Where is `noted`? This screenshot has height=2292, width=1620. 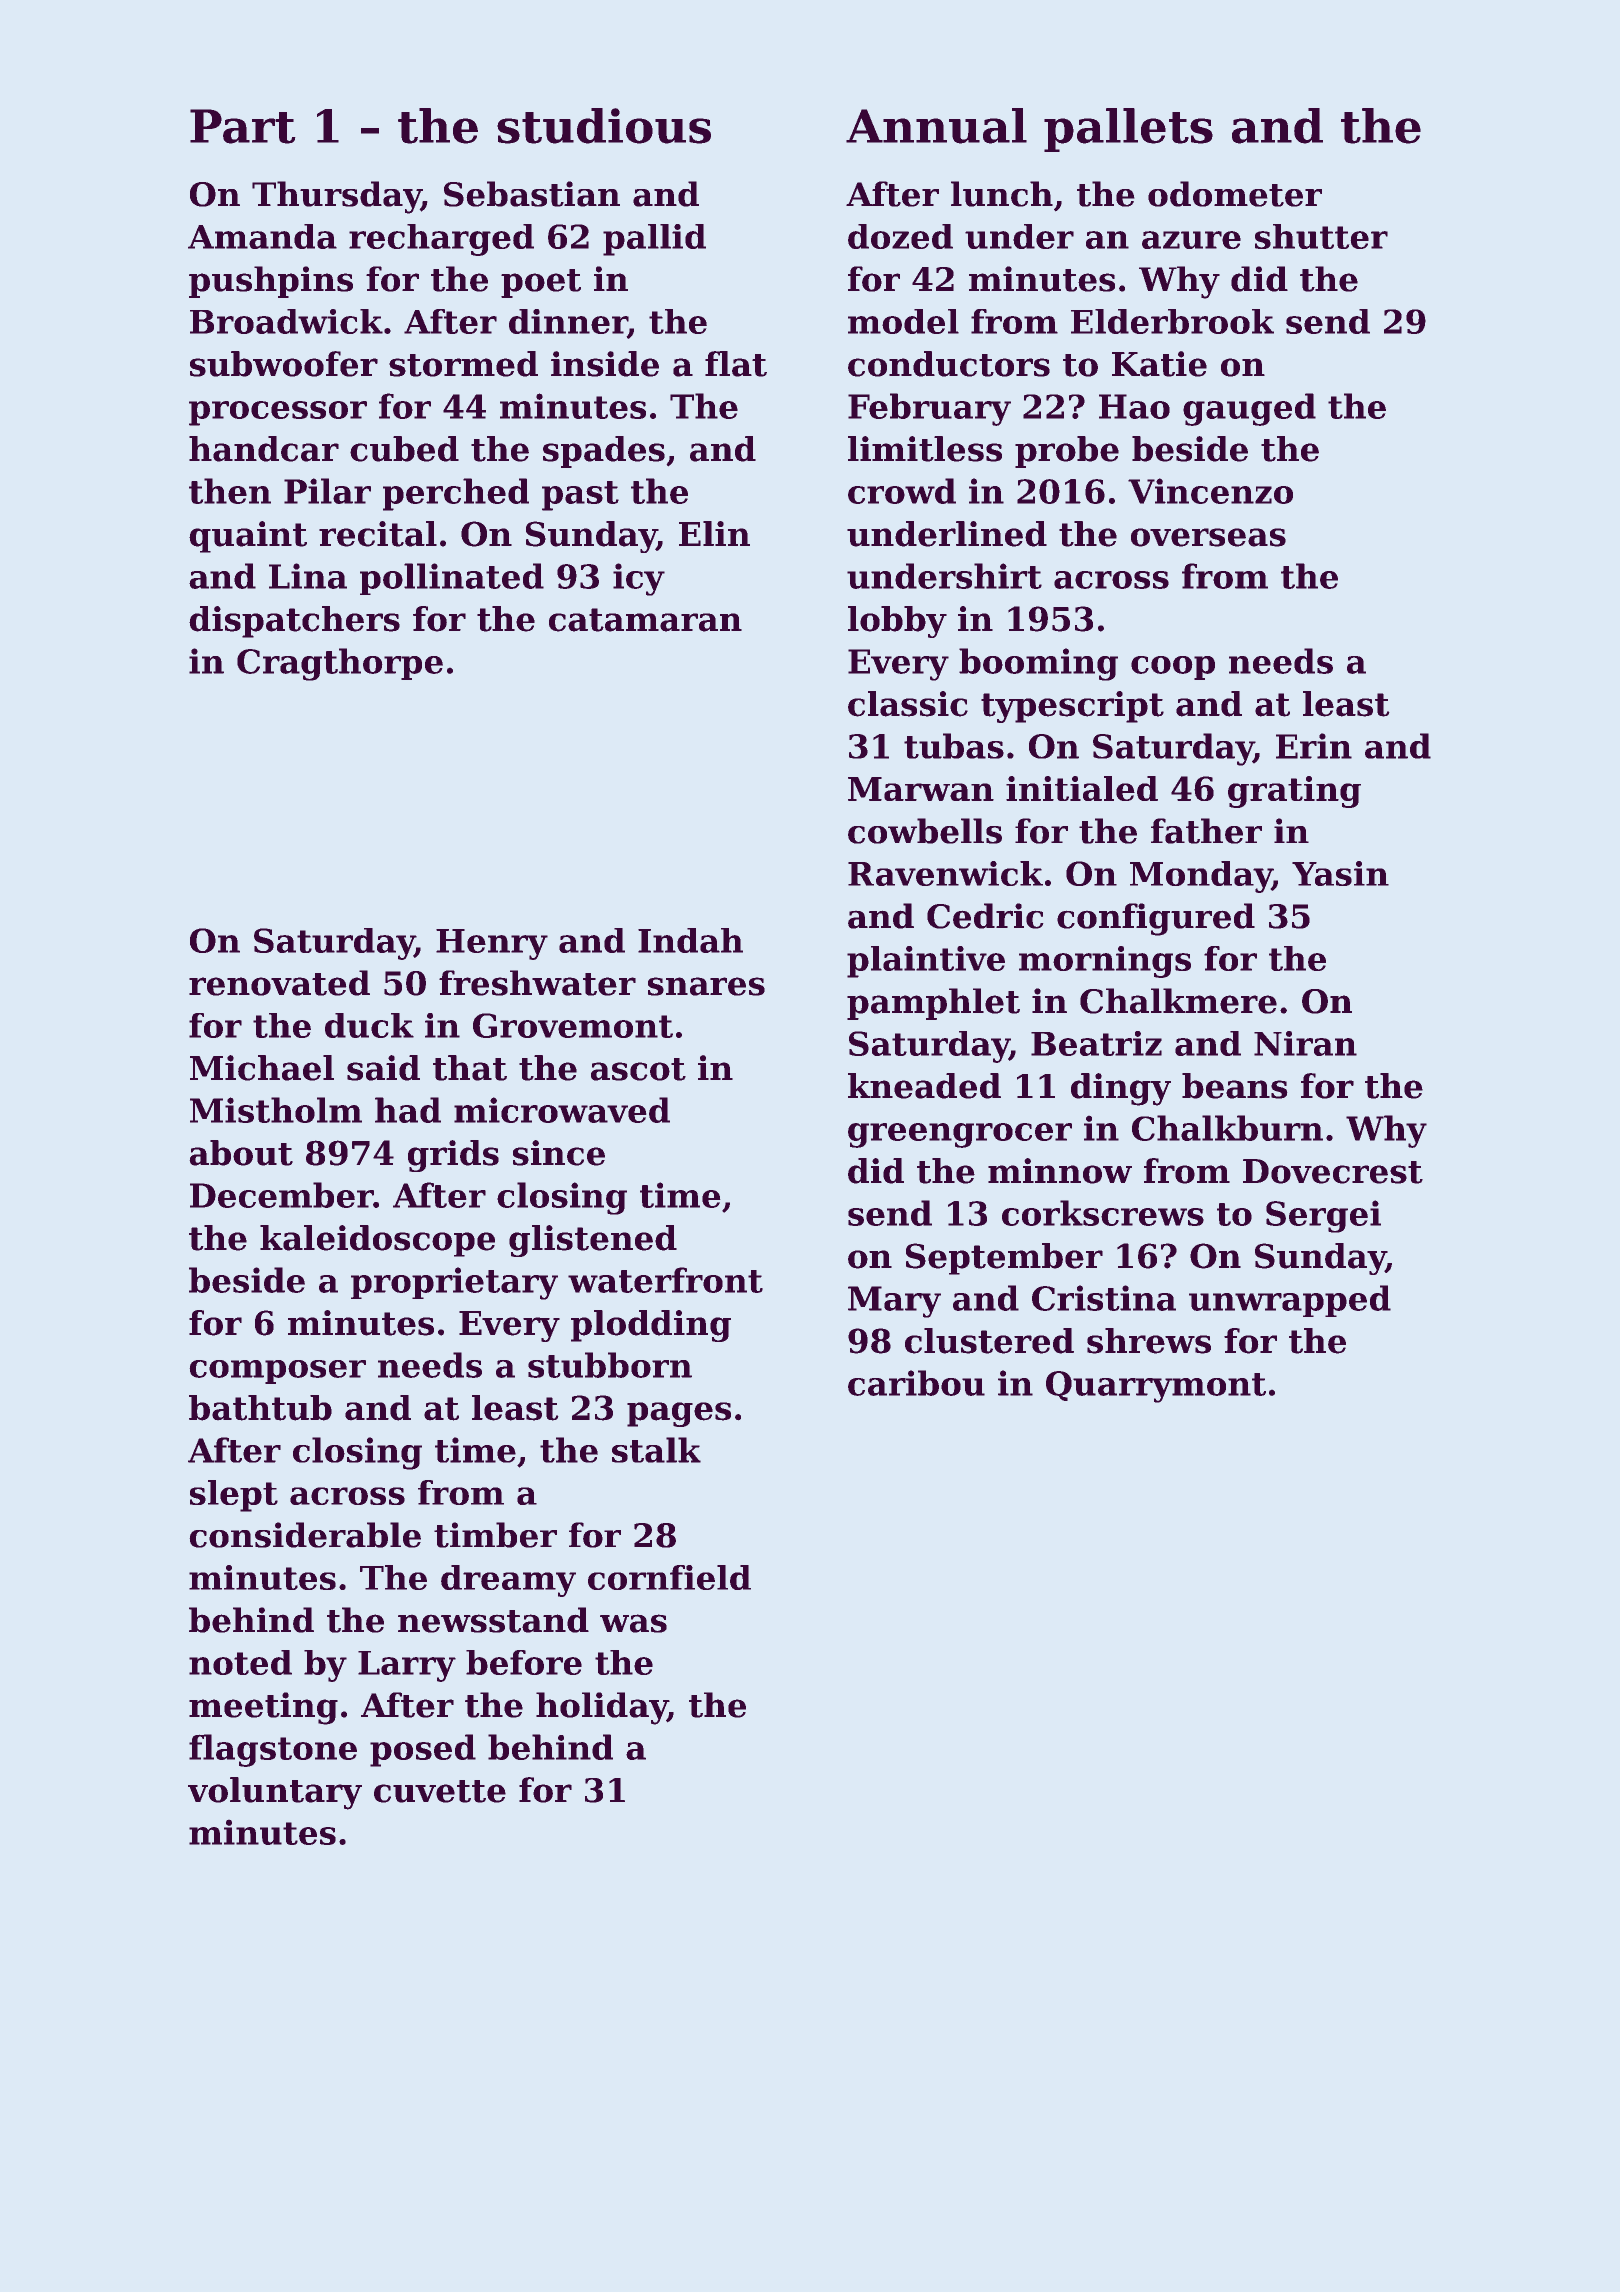 noted is located at coordinates (240, 1662).
